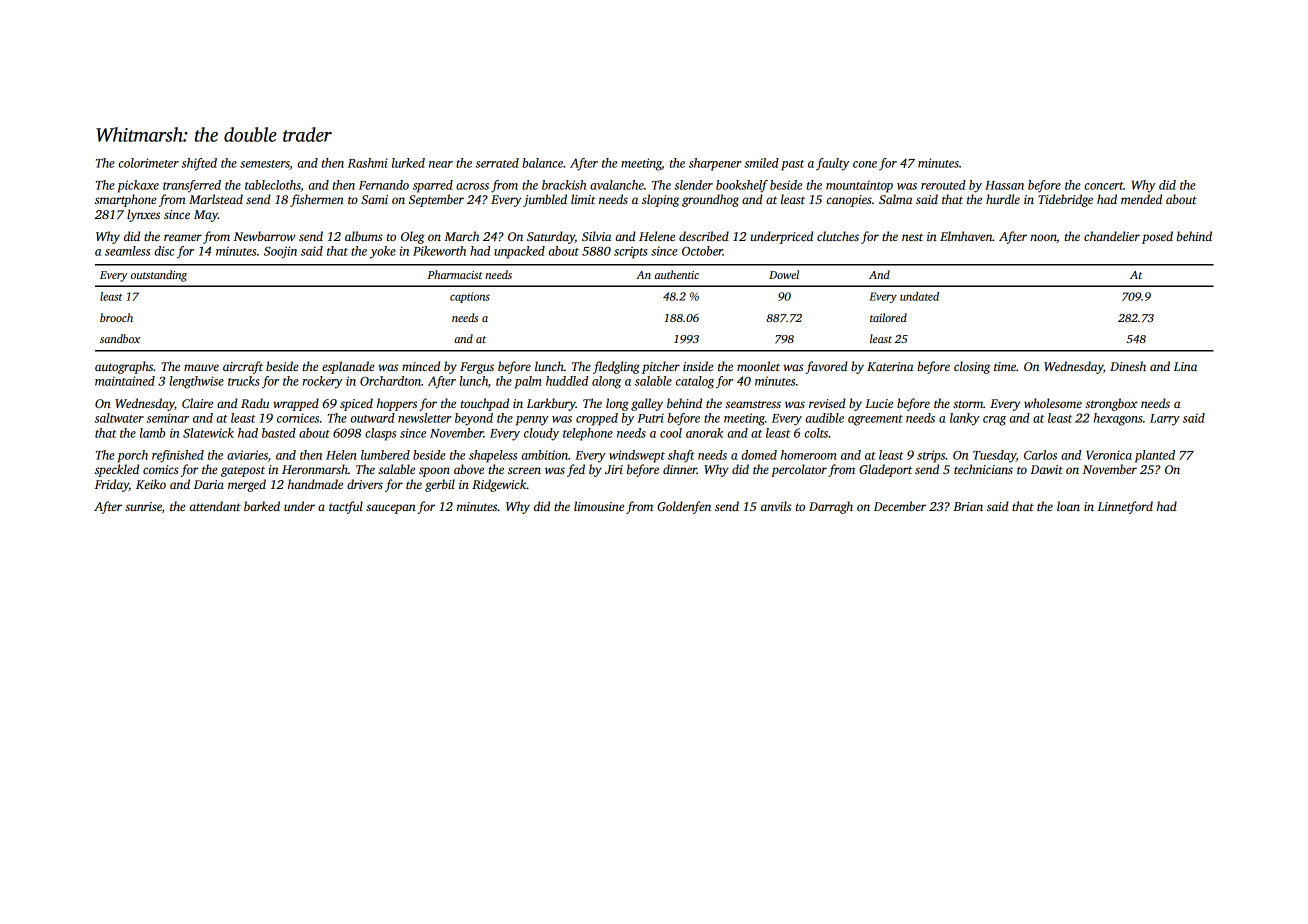  Describe the element at coordinates (1111, 404) in the screenshot. I see `strongbox` at that location.
